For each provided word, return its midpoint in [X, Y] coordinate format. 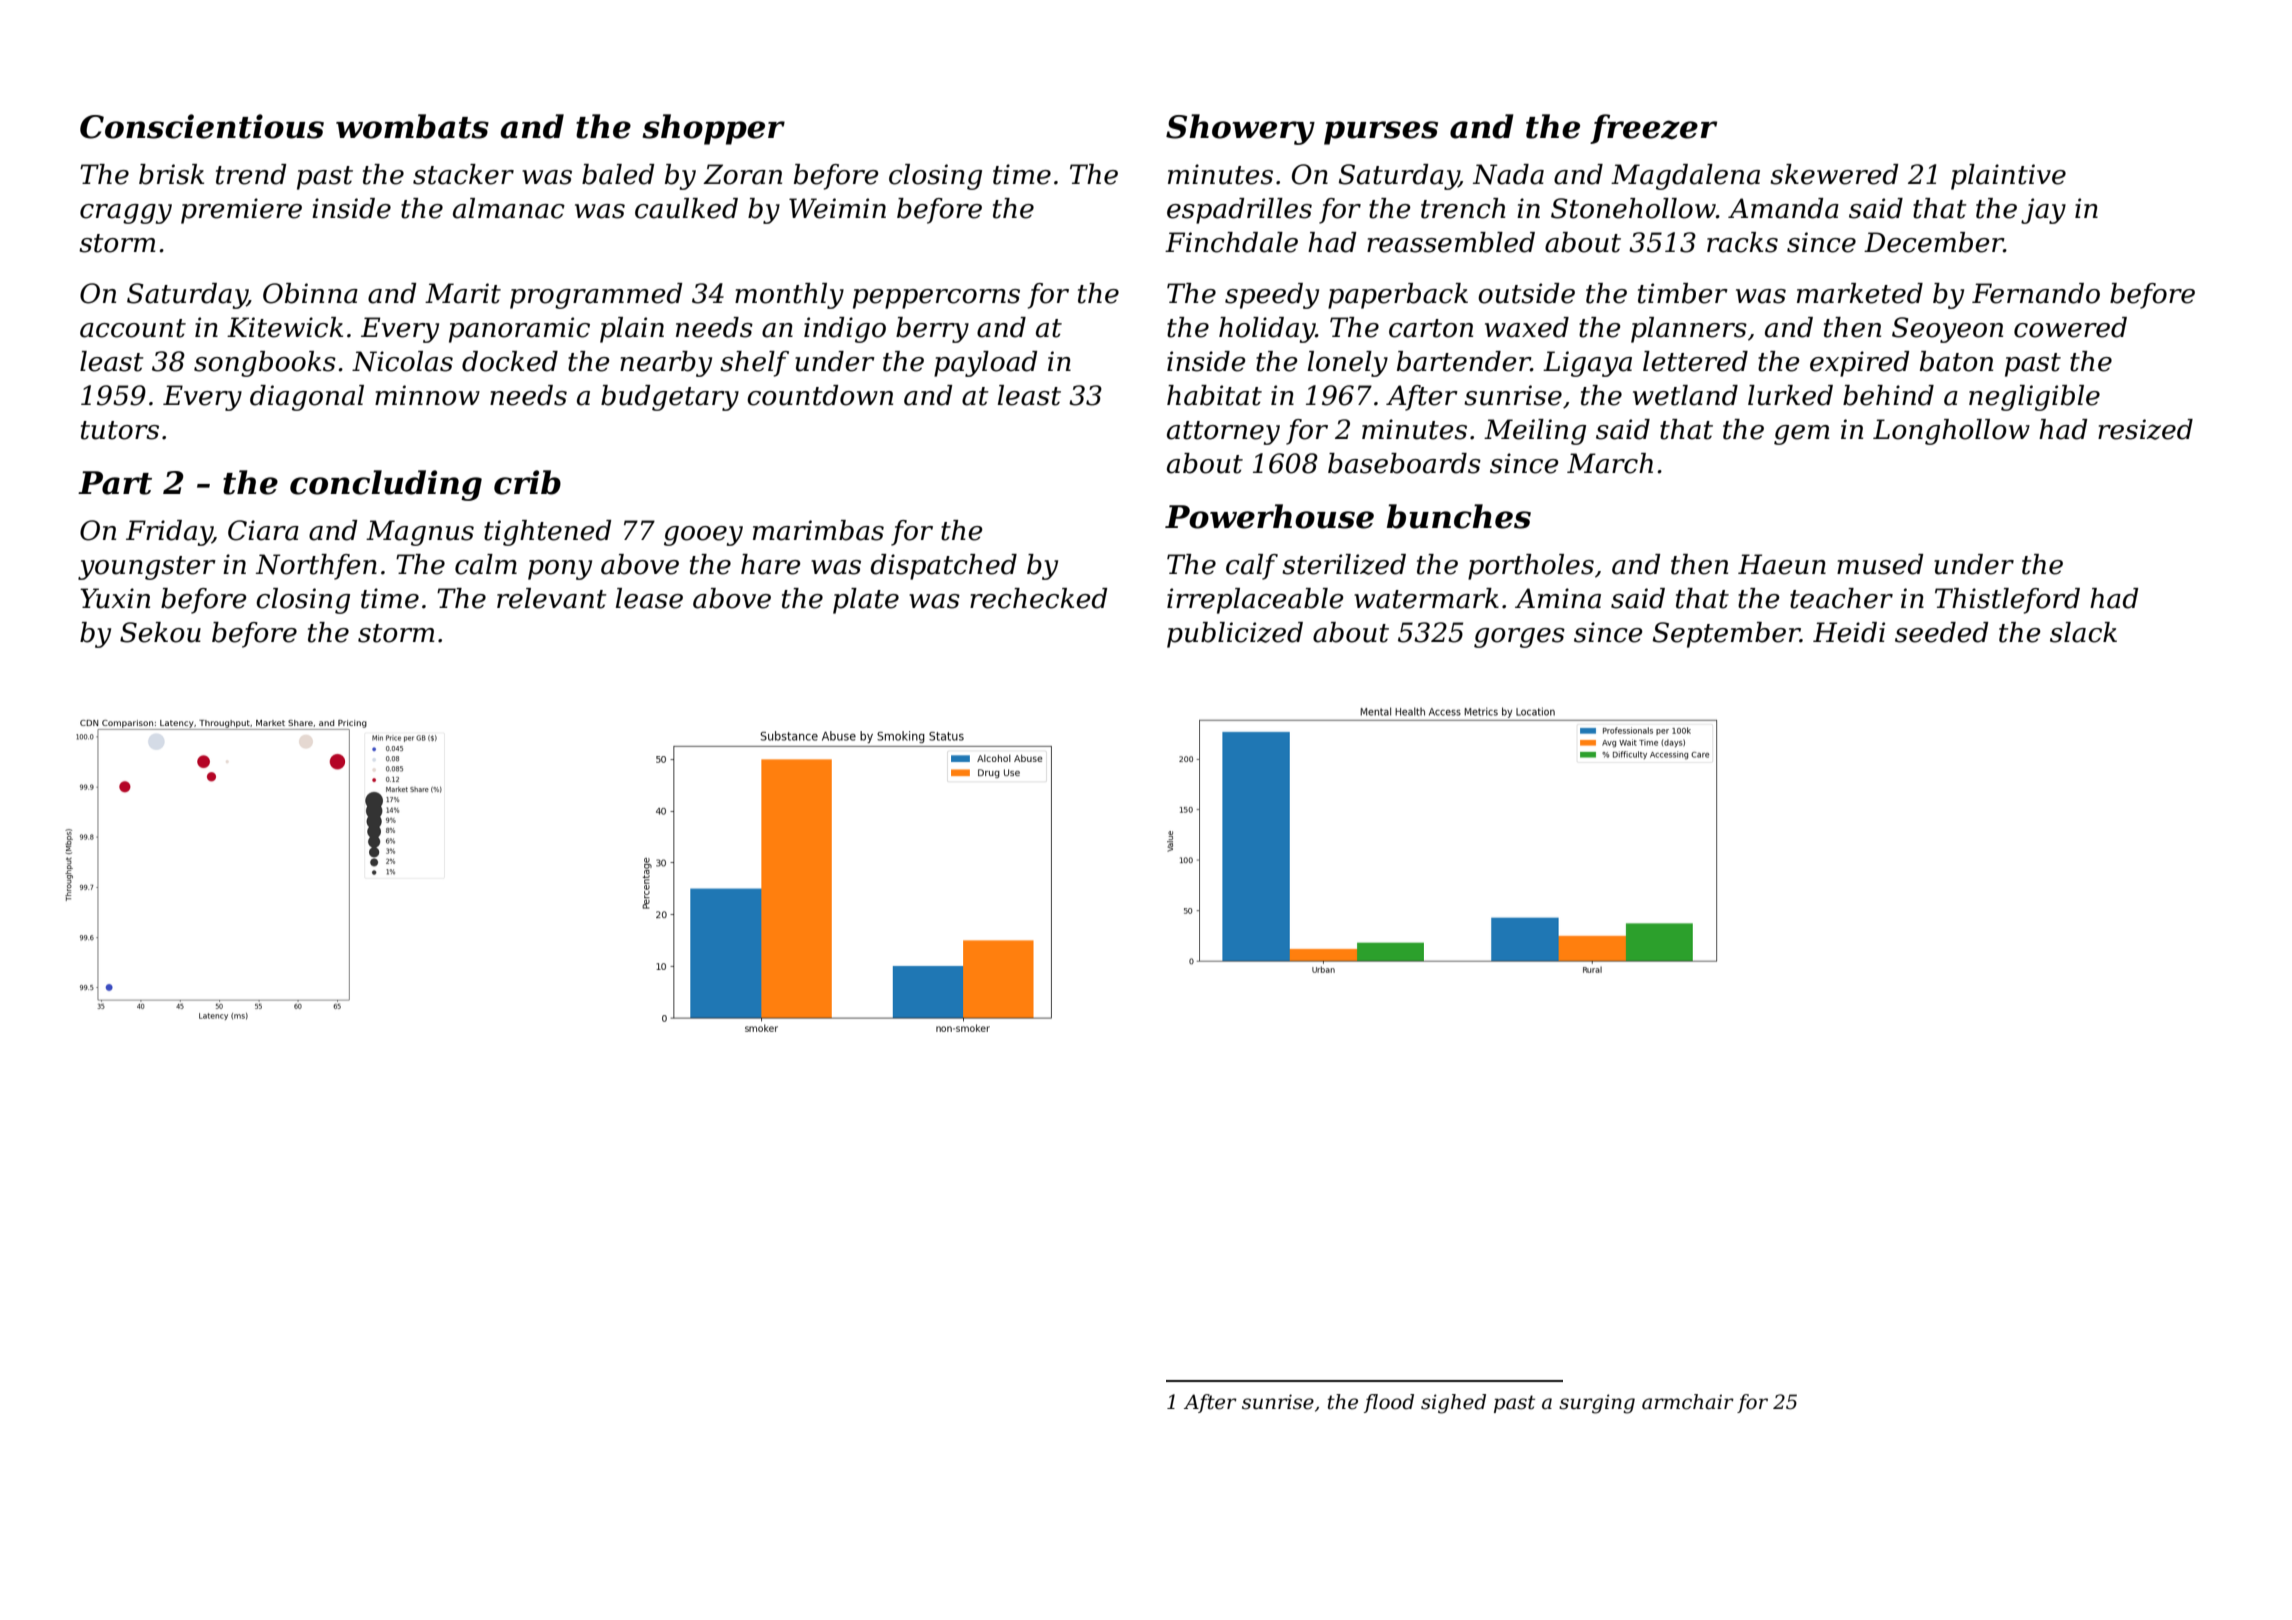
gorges [1519, 638]
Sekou [160, 632]
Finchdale [1231, 242]
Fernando [2036, 293]
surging [1597, 1404]
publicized [1235, 635]
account [133, 328]
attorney [1223, 433]
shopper [713, 129]
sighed [1453, 1404]
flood [1389, 1403]
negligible [2034, 398]
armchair [1688, 1402]
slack [2083, 632]
